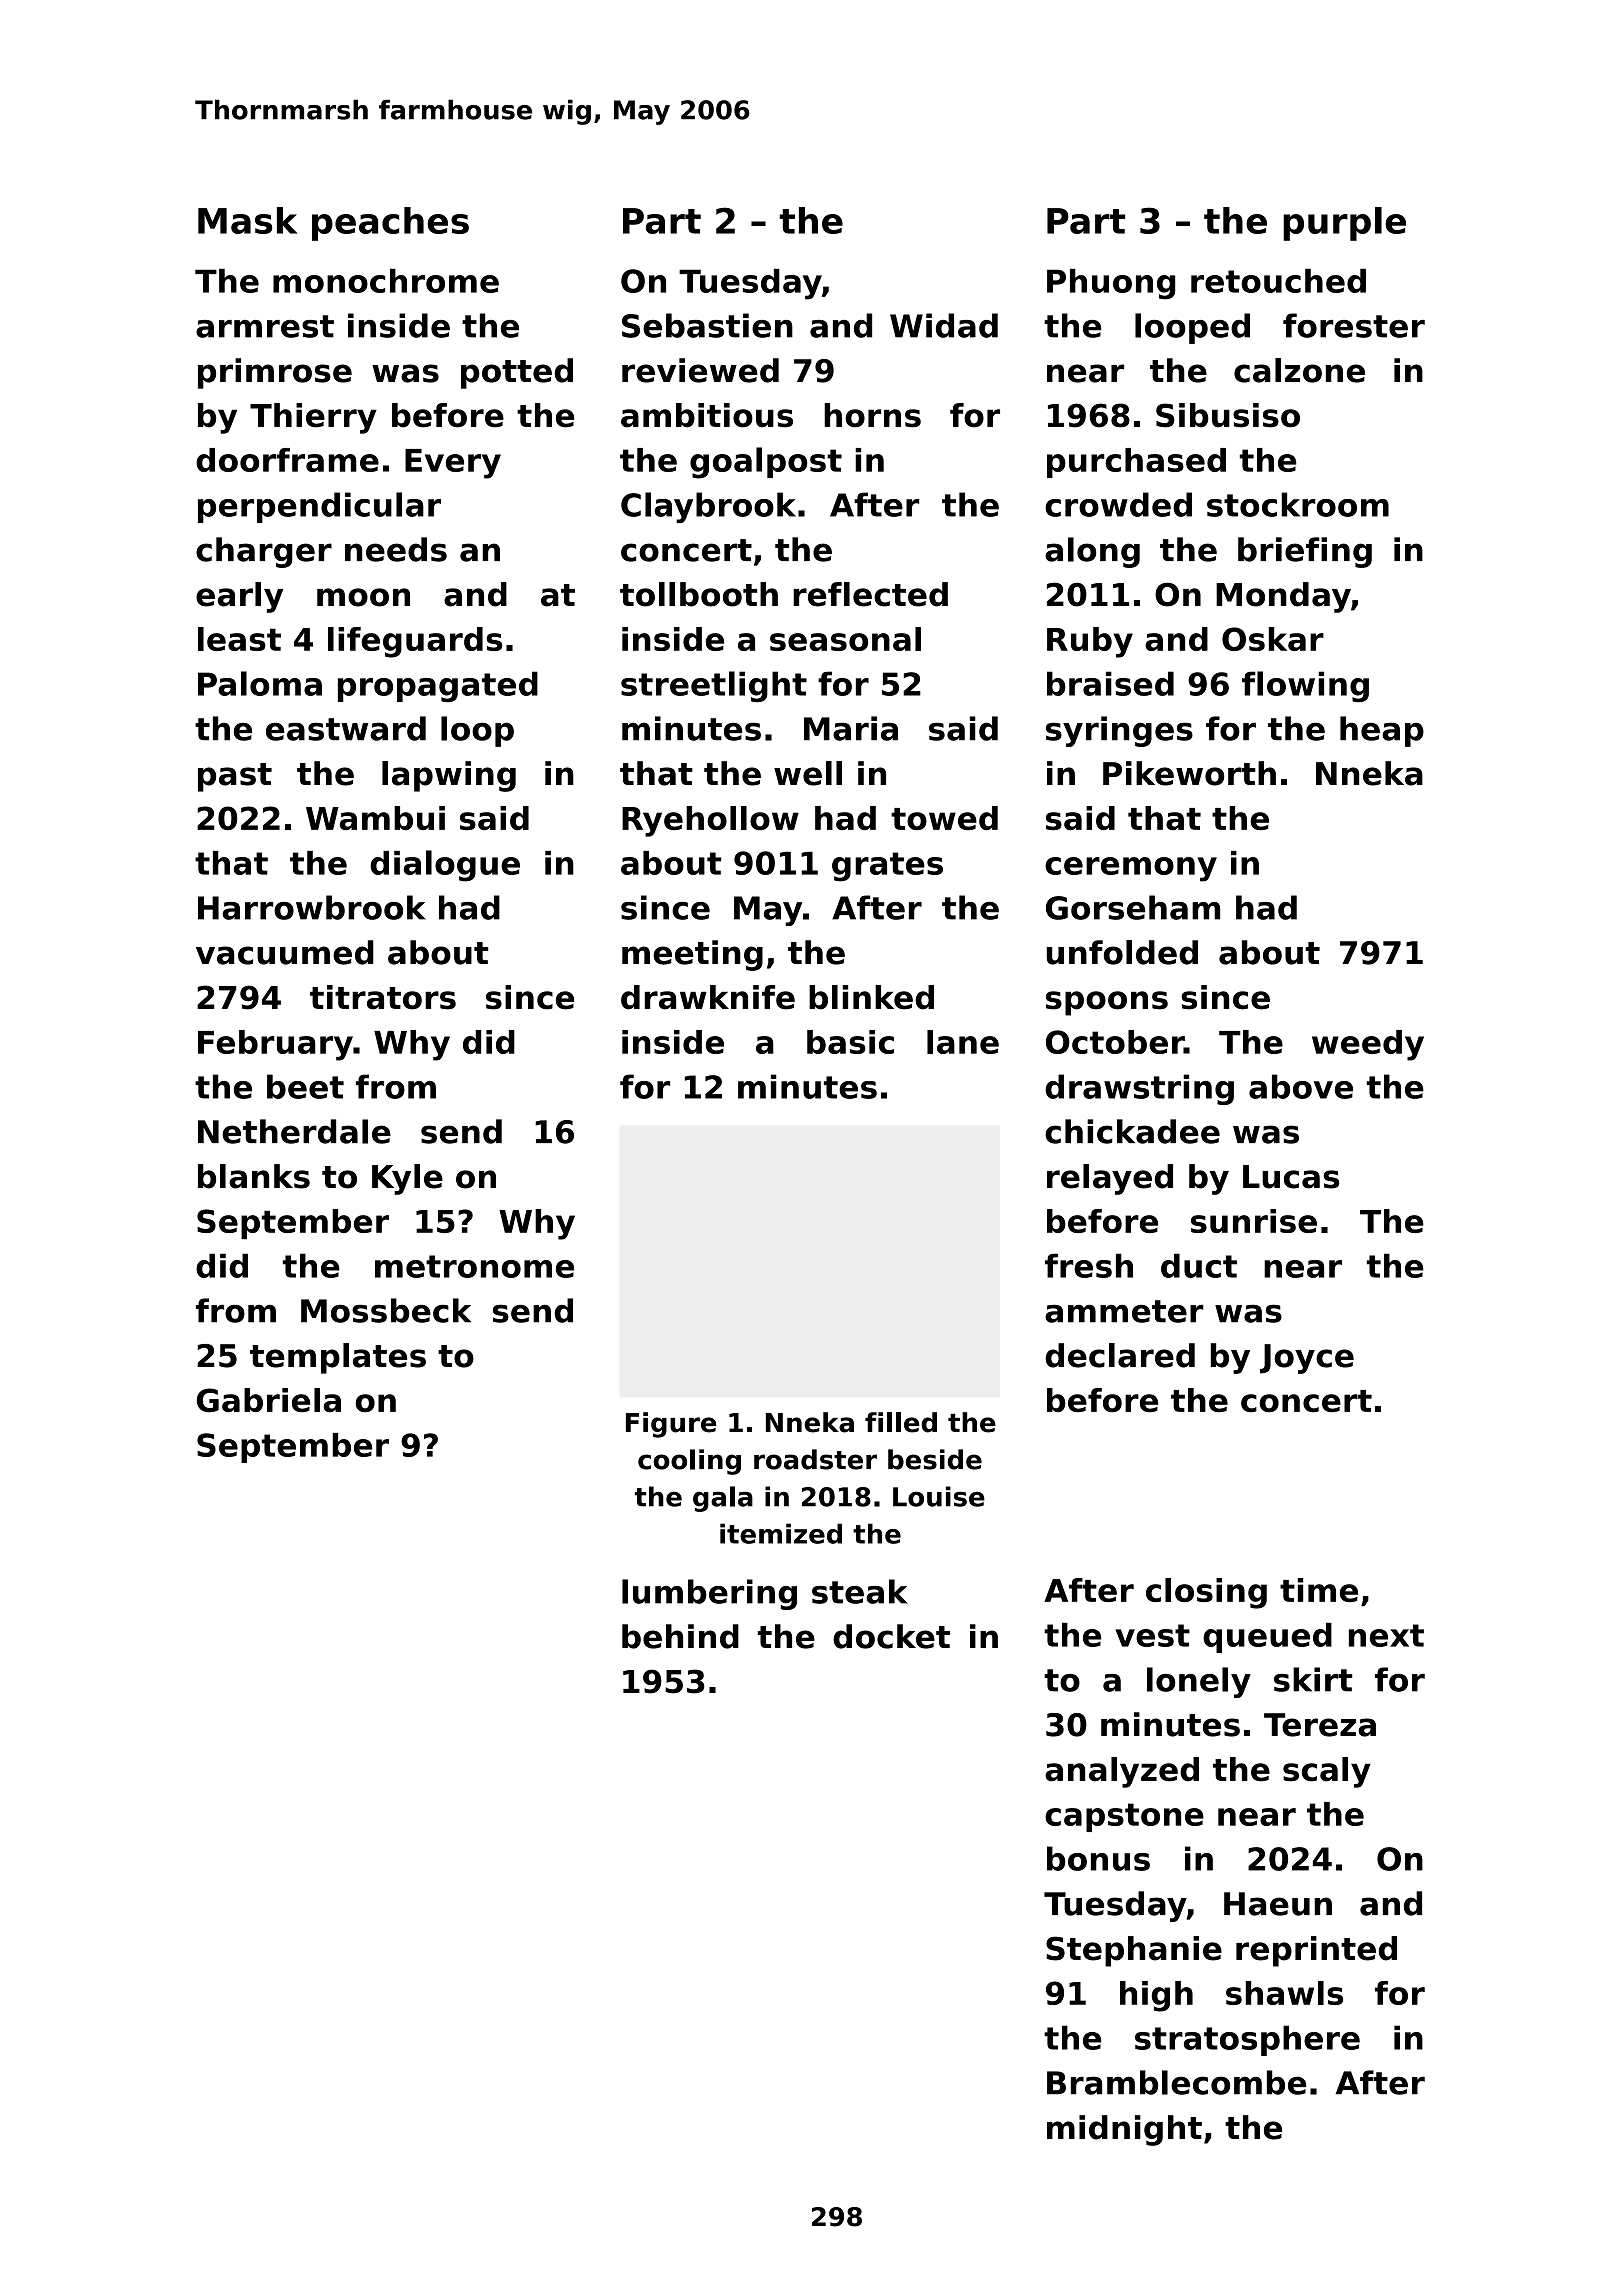 The image size is (1620, 2292). Describe the element at coordinates (1120, 1355) in the page. I see `declared` at that location.
